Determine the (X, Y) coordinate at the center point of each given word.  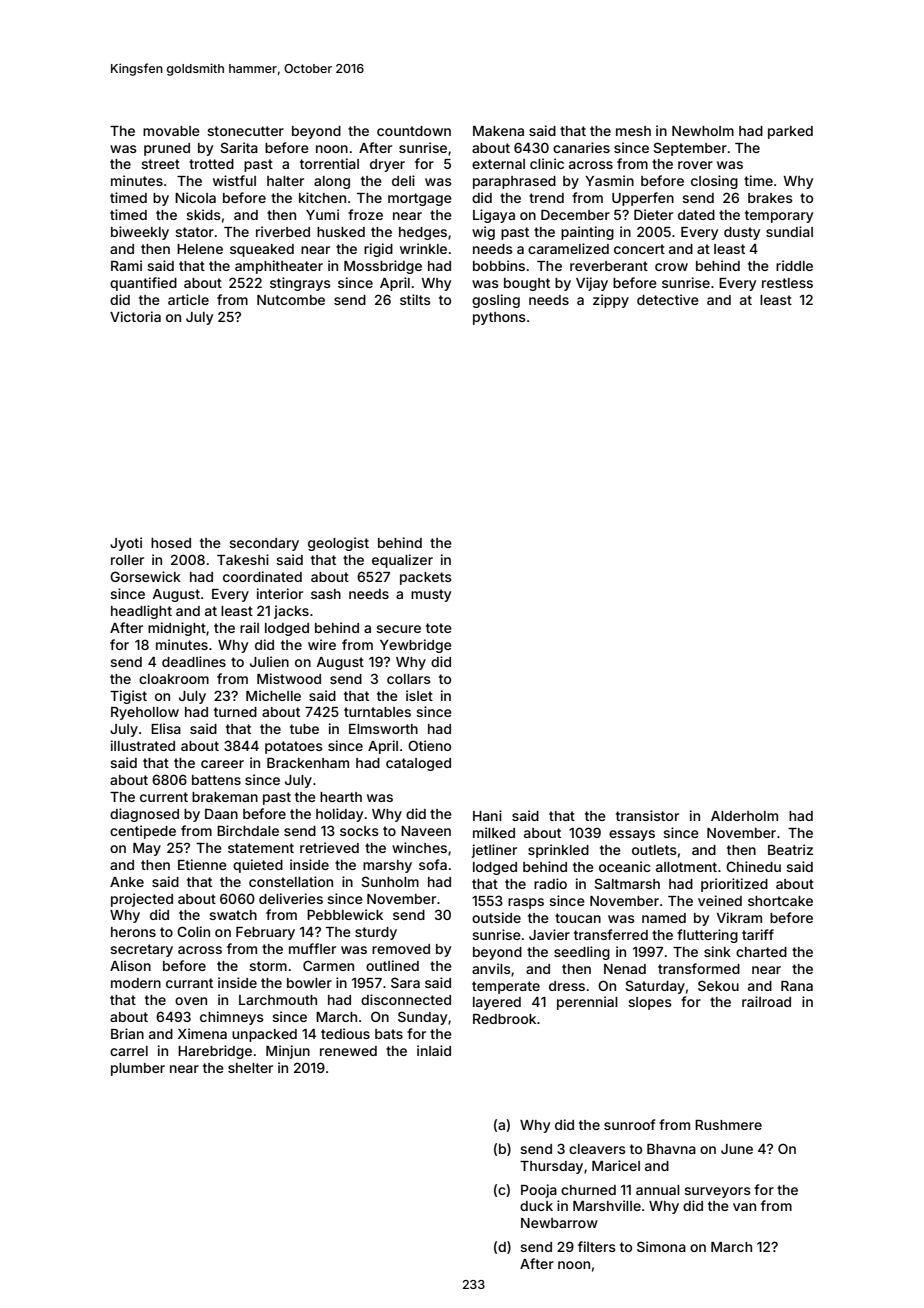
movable (171, 131)
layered (497, 1003)
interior (280, 593)
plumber (138, 1069)
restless (787, 283)
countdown (414, 131)
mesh (633, 131)
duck (536, 1206)
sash (326, 594)
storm (268, 966)
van (744, 1207)
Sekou (718, 985)
